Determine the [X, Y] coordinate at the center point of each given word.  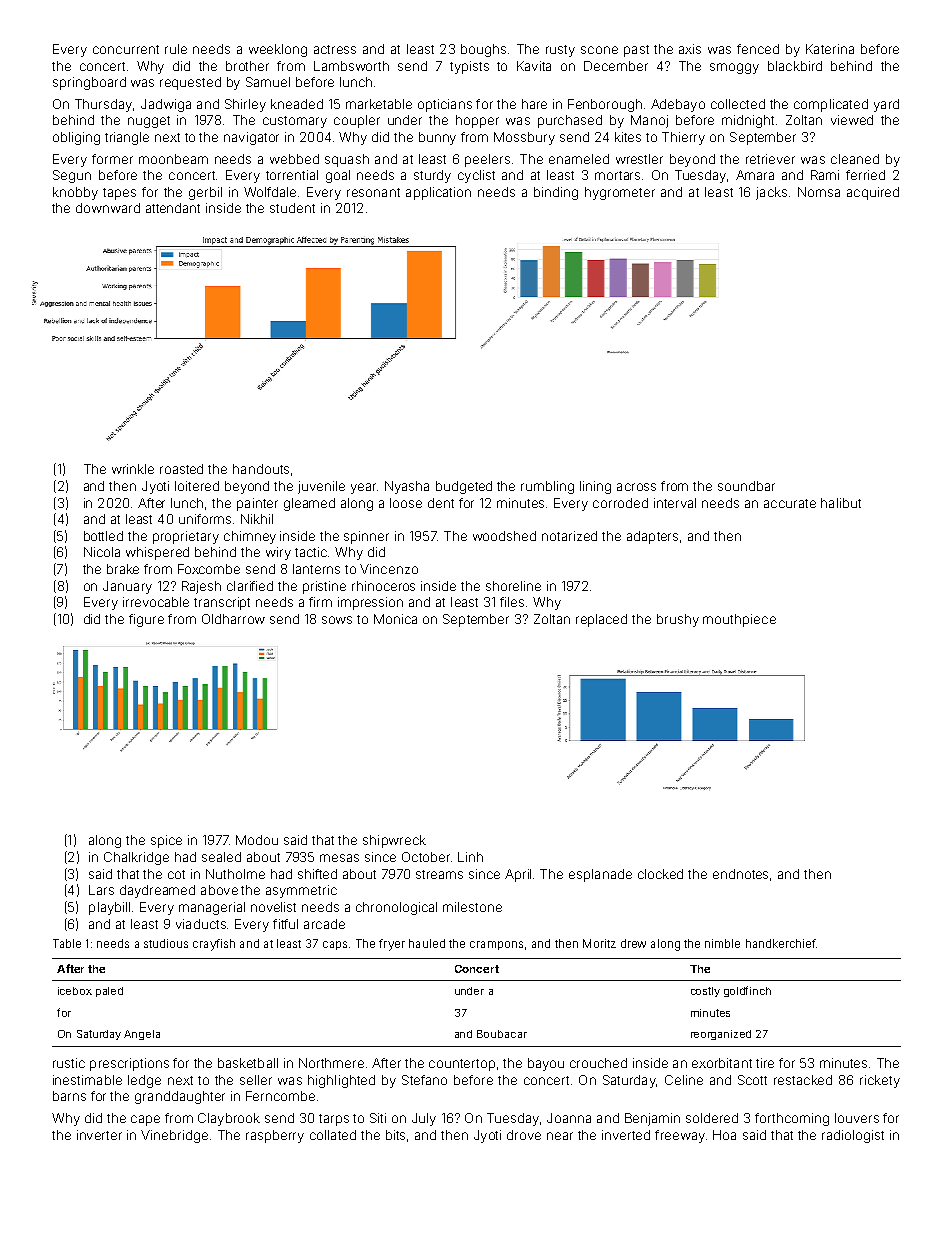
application [438, 193]
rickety [880, 1081]
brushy [678, 620]
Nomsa [819, 192]
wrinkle [133, 469]
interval [675, 503]
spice [166, 841]
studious [166, 943]
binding [556, 193]
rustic [69, 1063]
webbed [294, 159]
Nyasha [407, 487]
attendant [173, 208]
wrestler [639, 159]
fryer [392, 945]
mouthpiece [739, 620]
